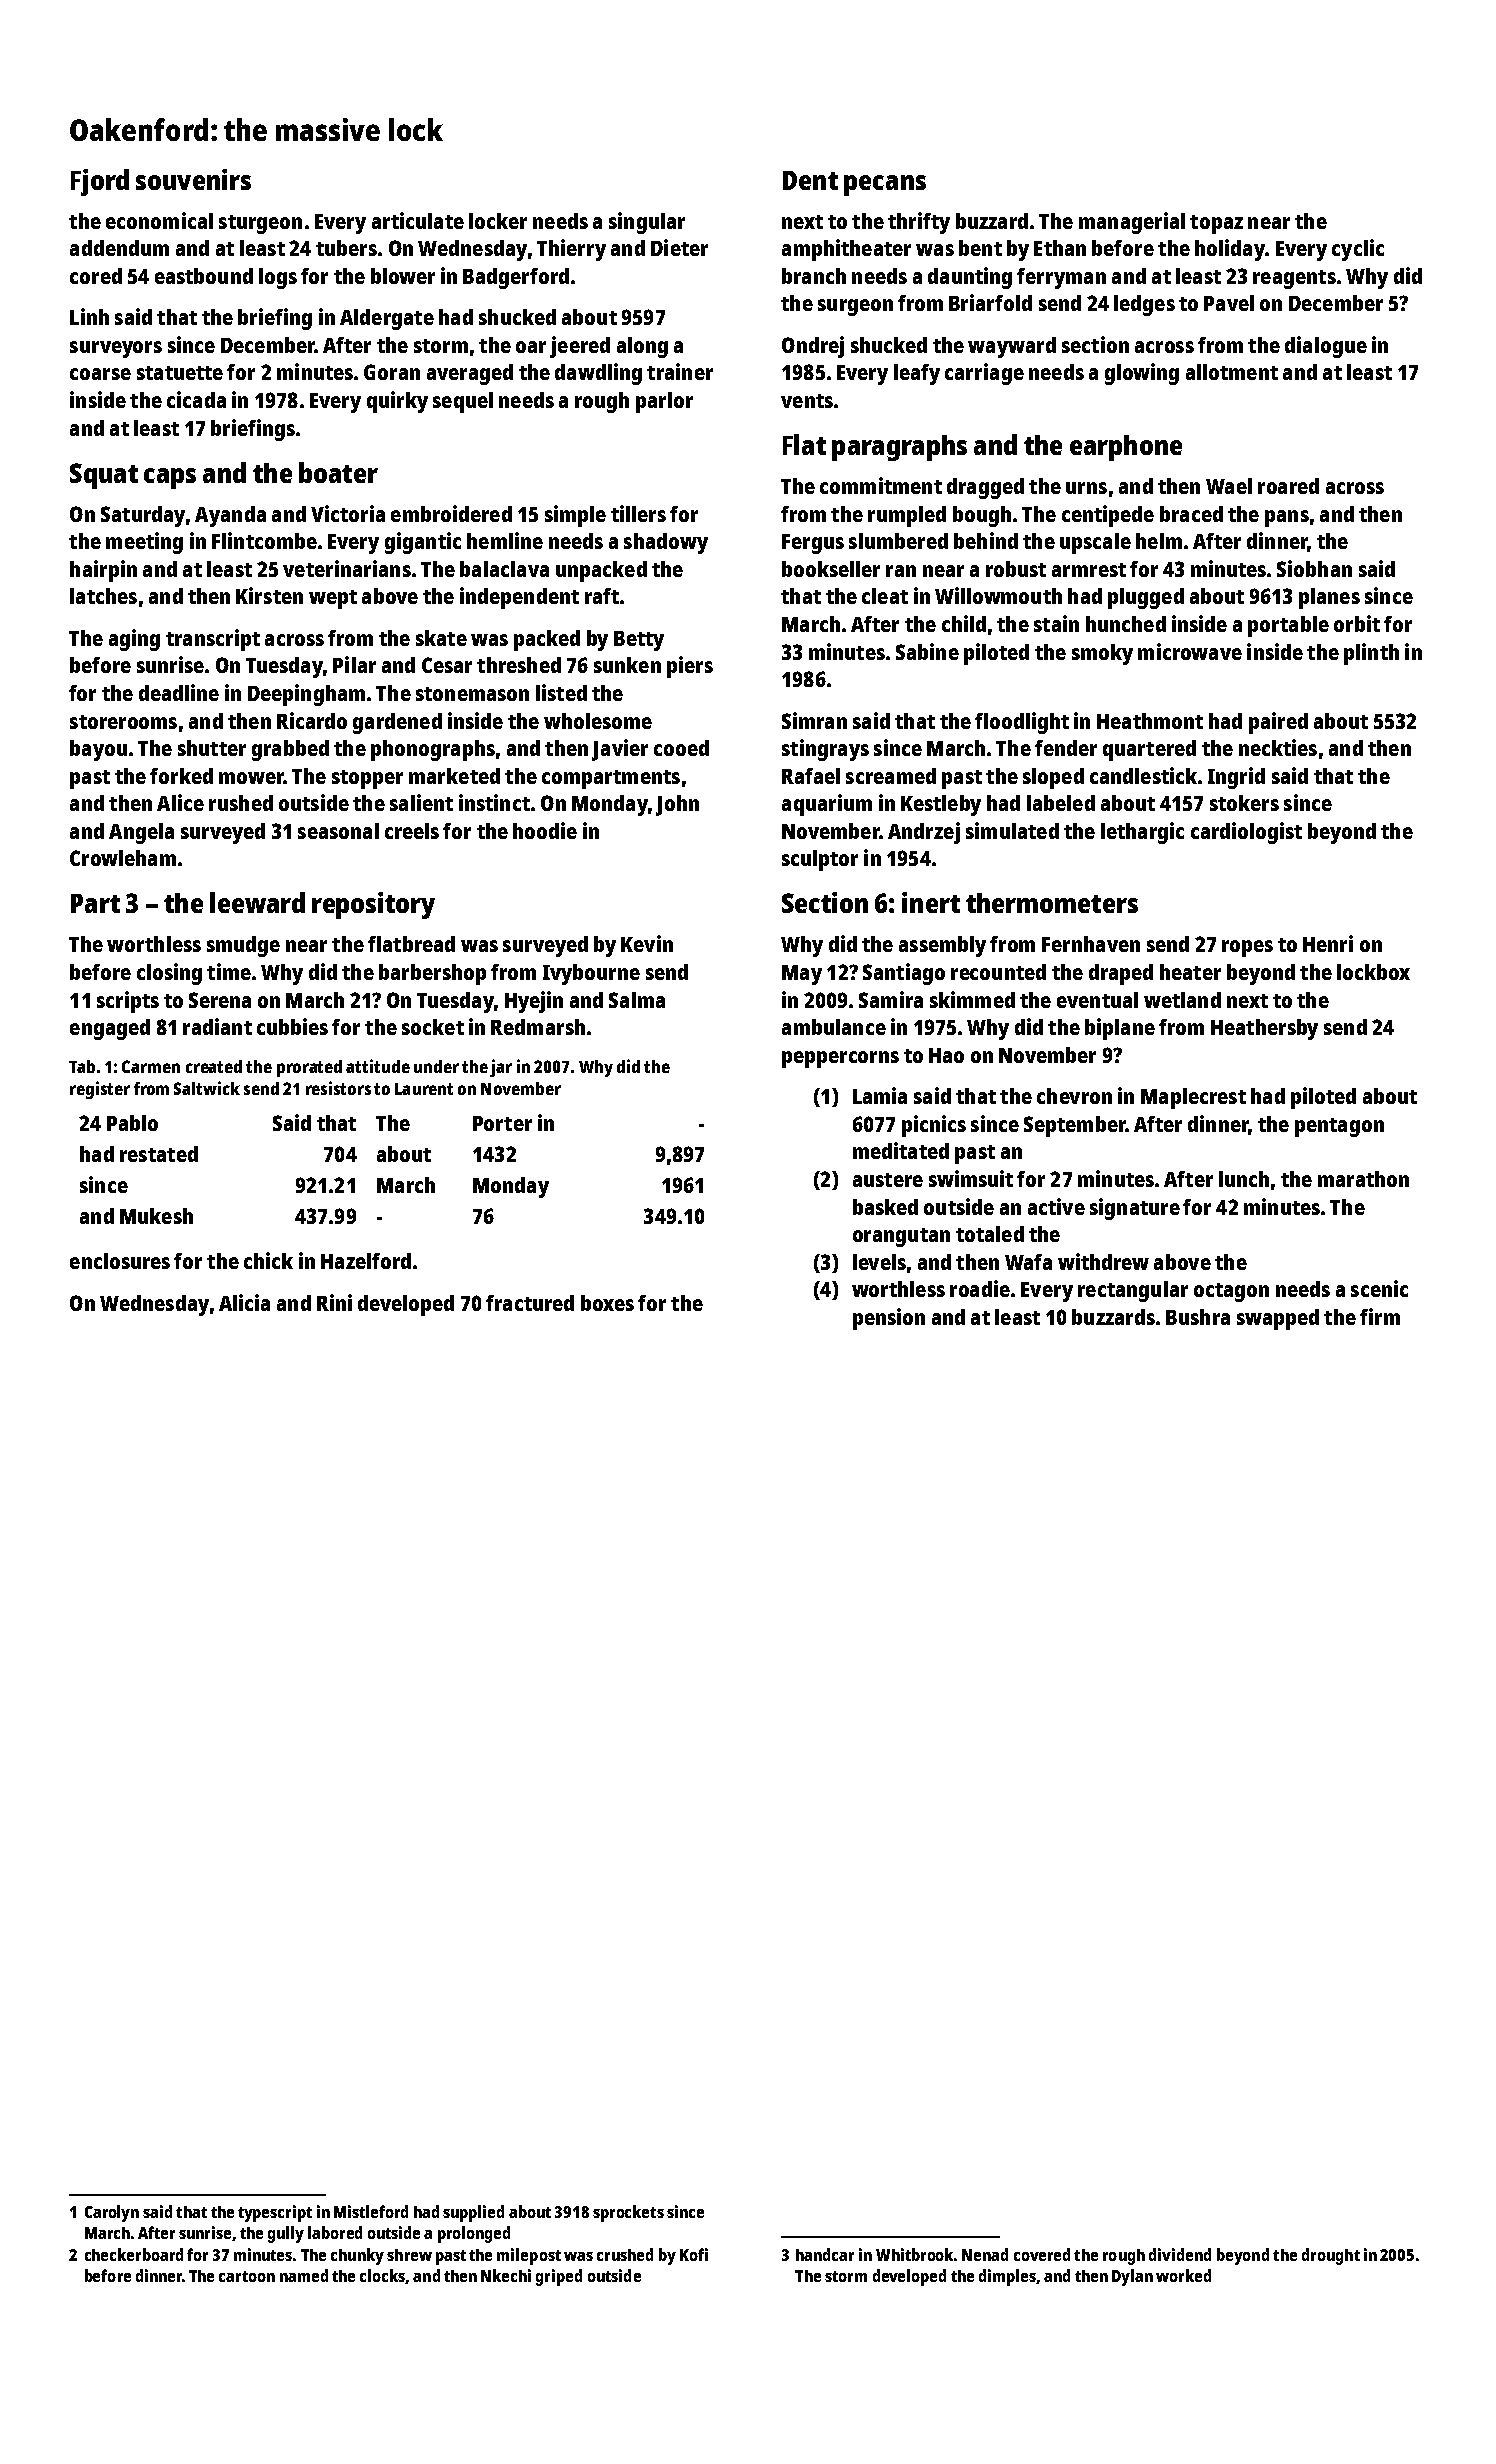 This screenshot has height=2464, width=1496. I want to click on pension, so click(889, 1319).
